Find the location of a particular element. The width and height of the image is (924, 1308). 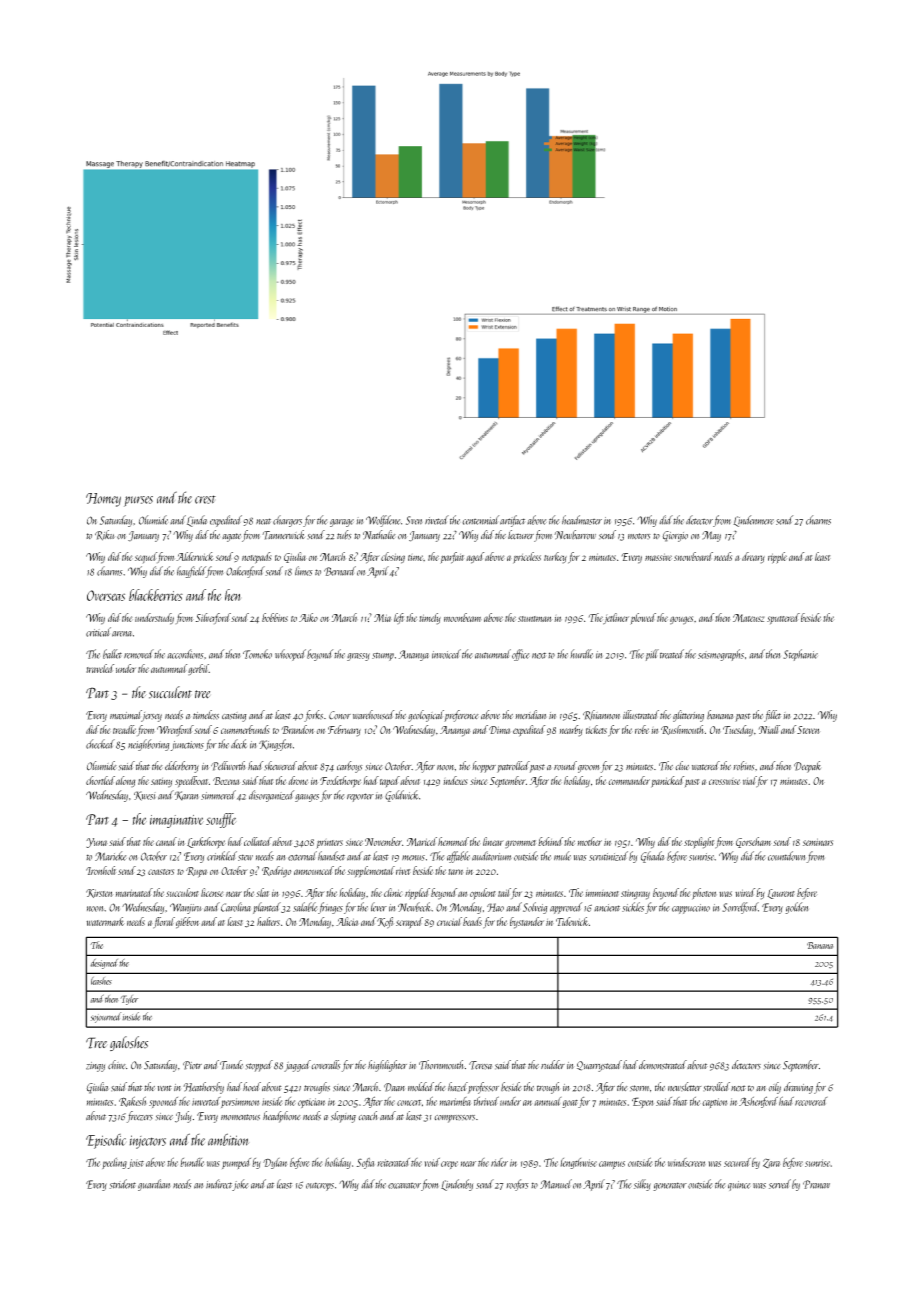

joke is located at coordinates (241, 1185).
